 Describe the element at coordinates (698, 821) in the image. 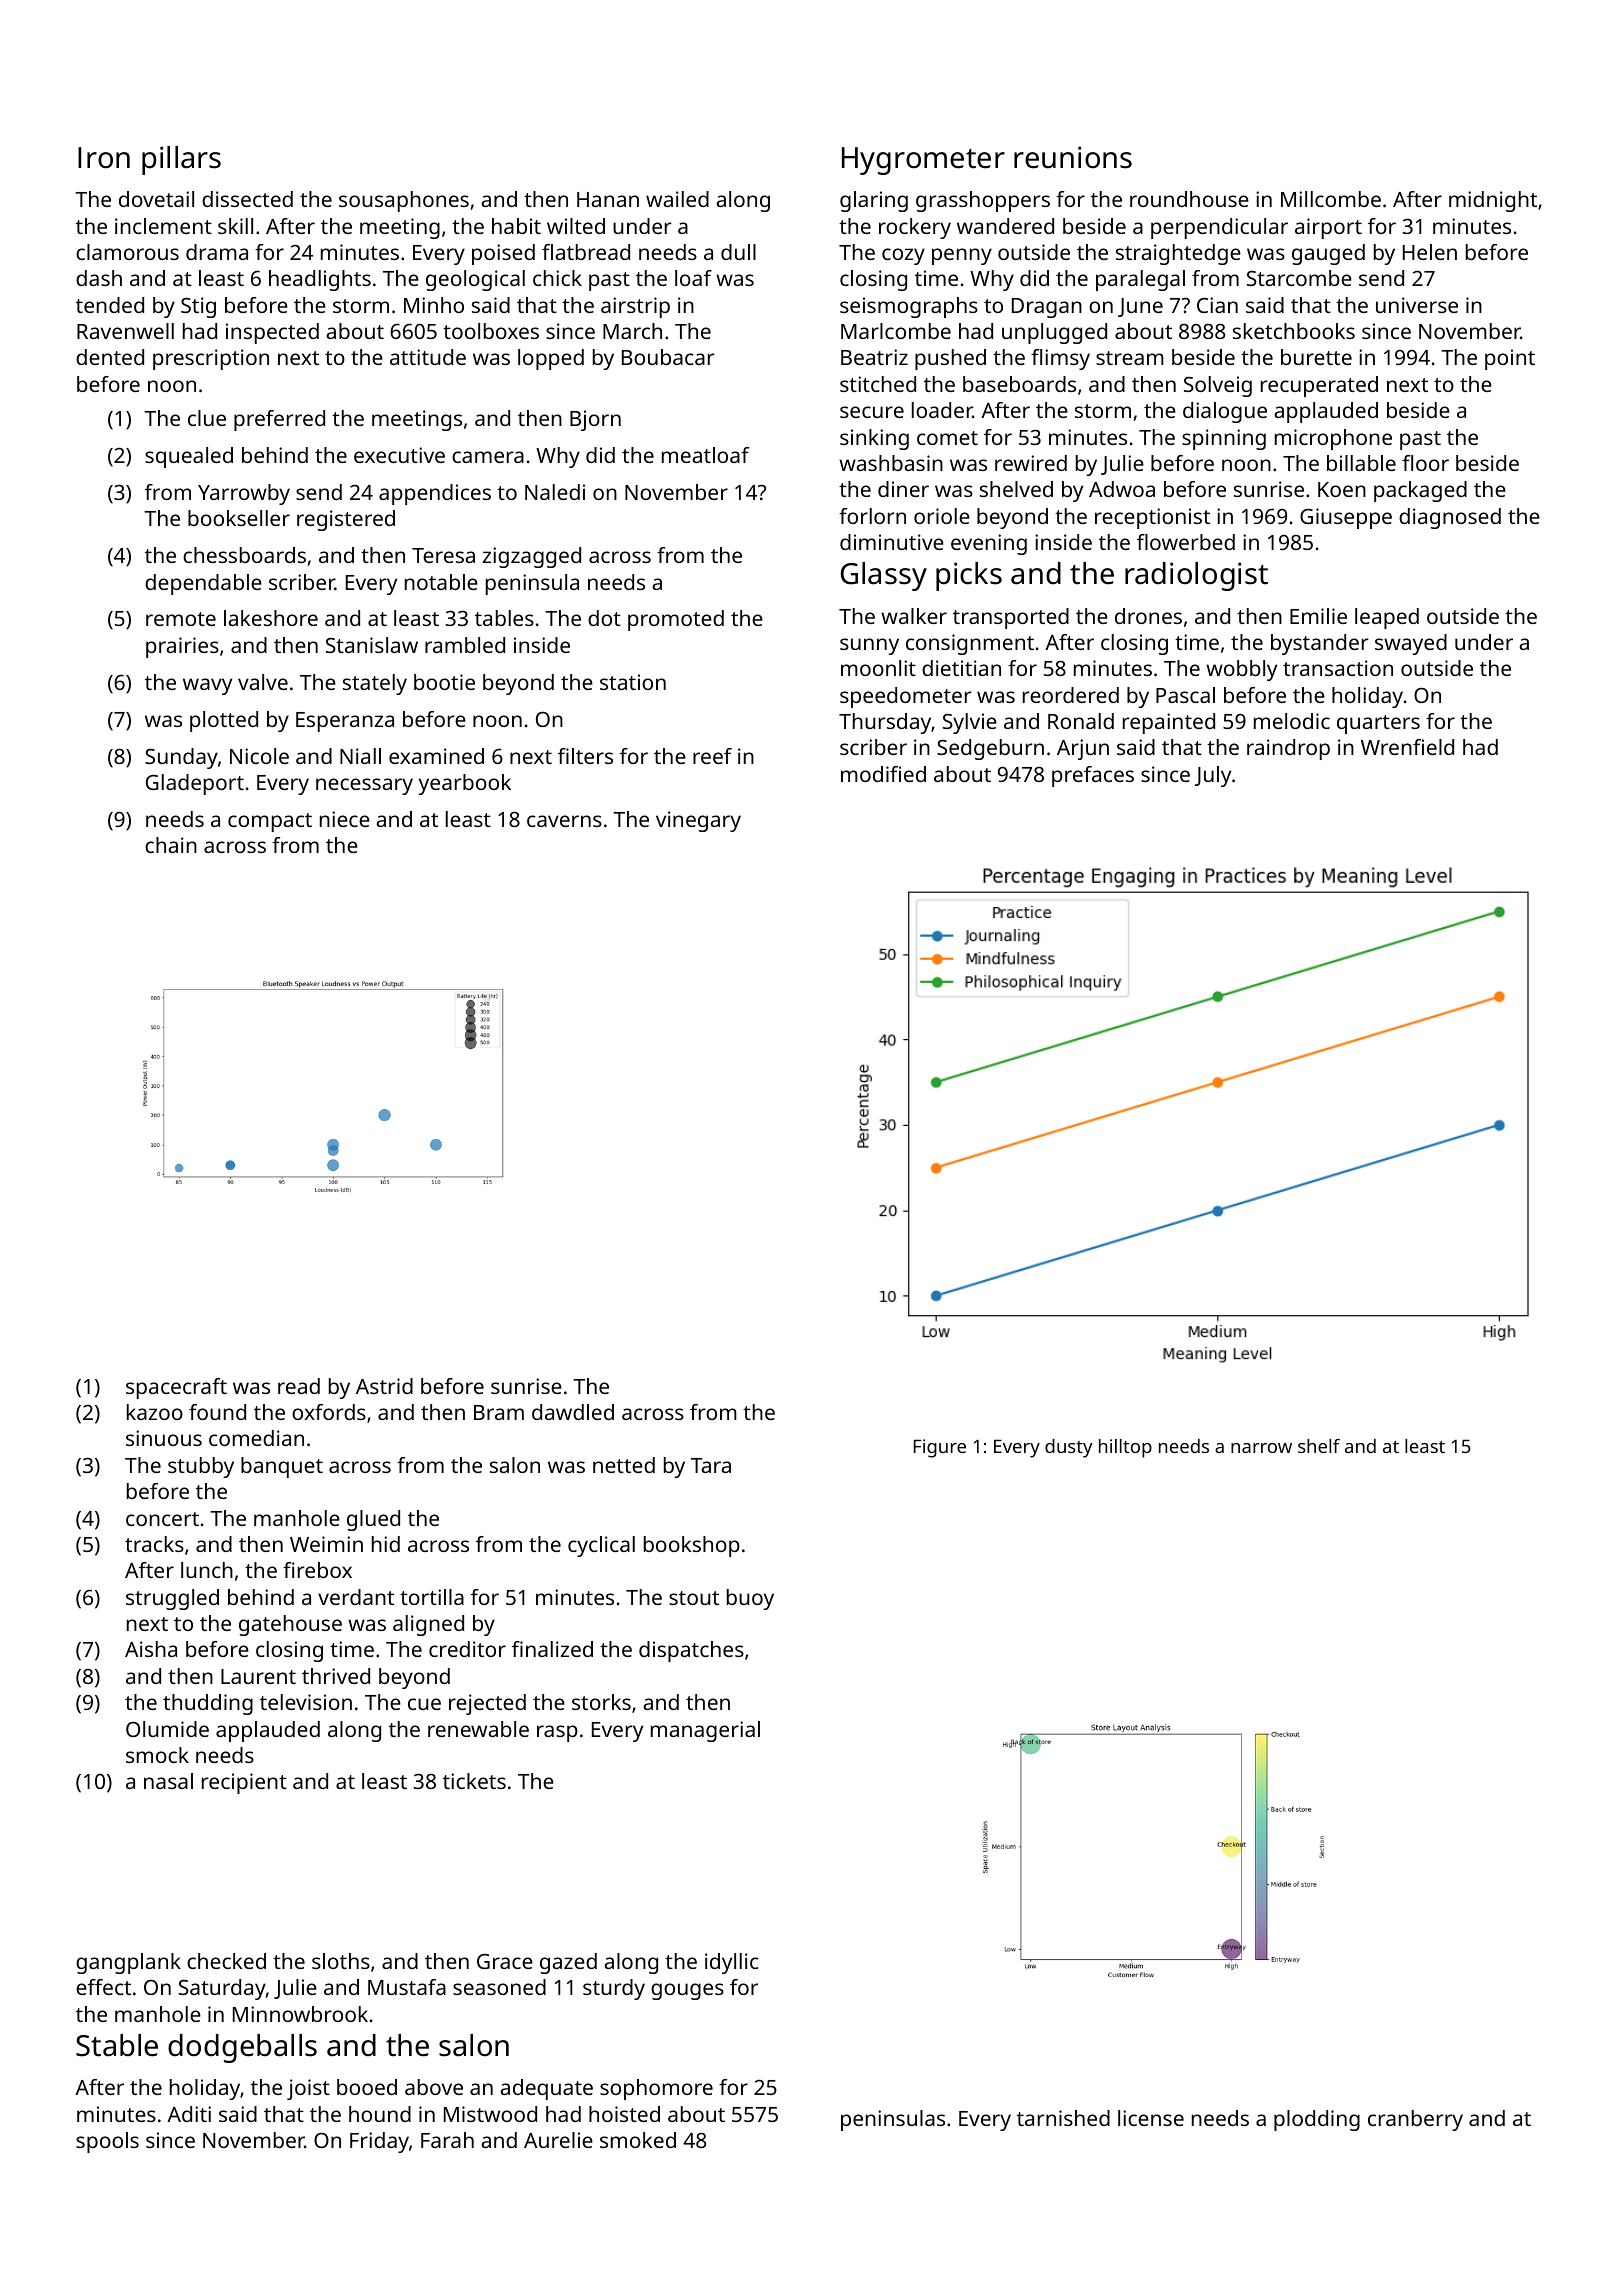

I see `vinegary` at that location.
